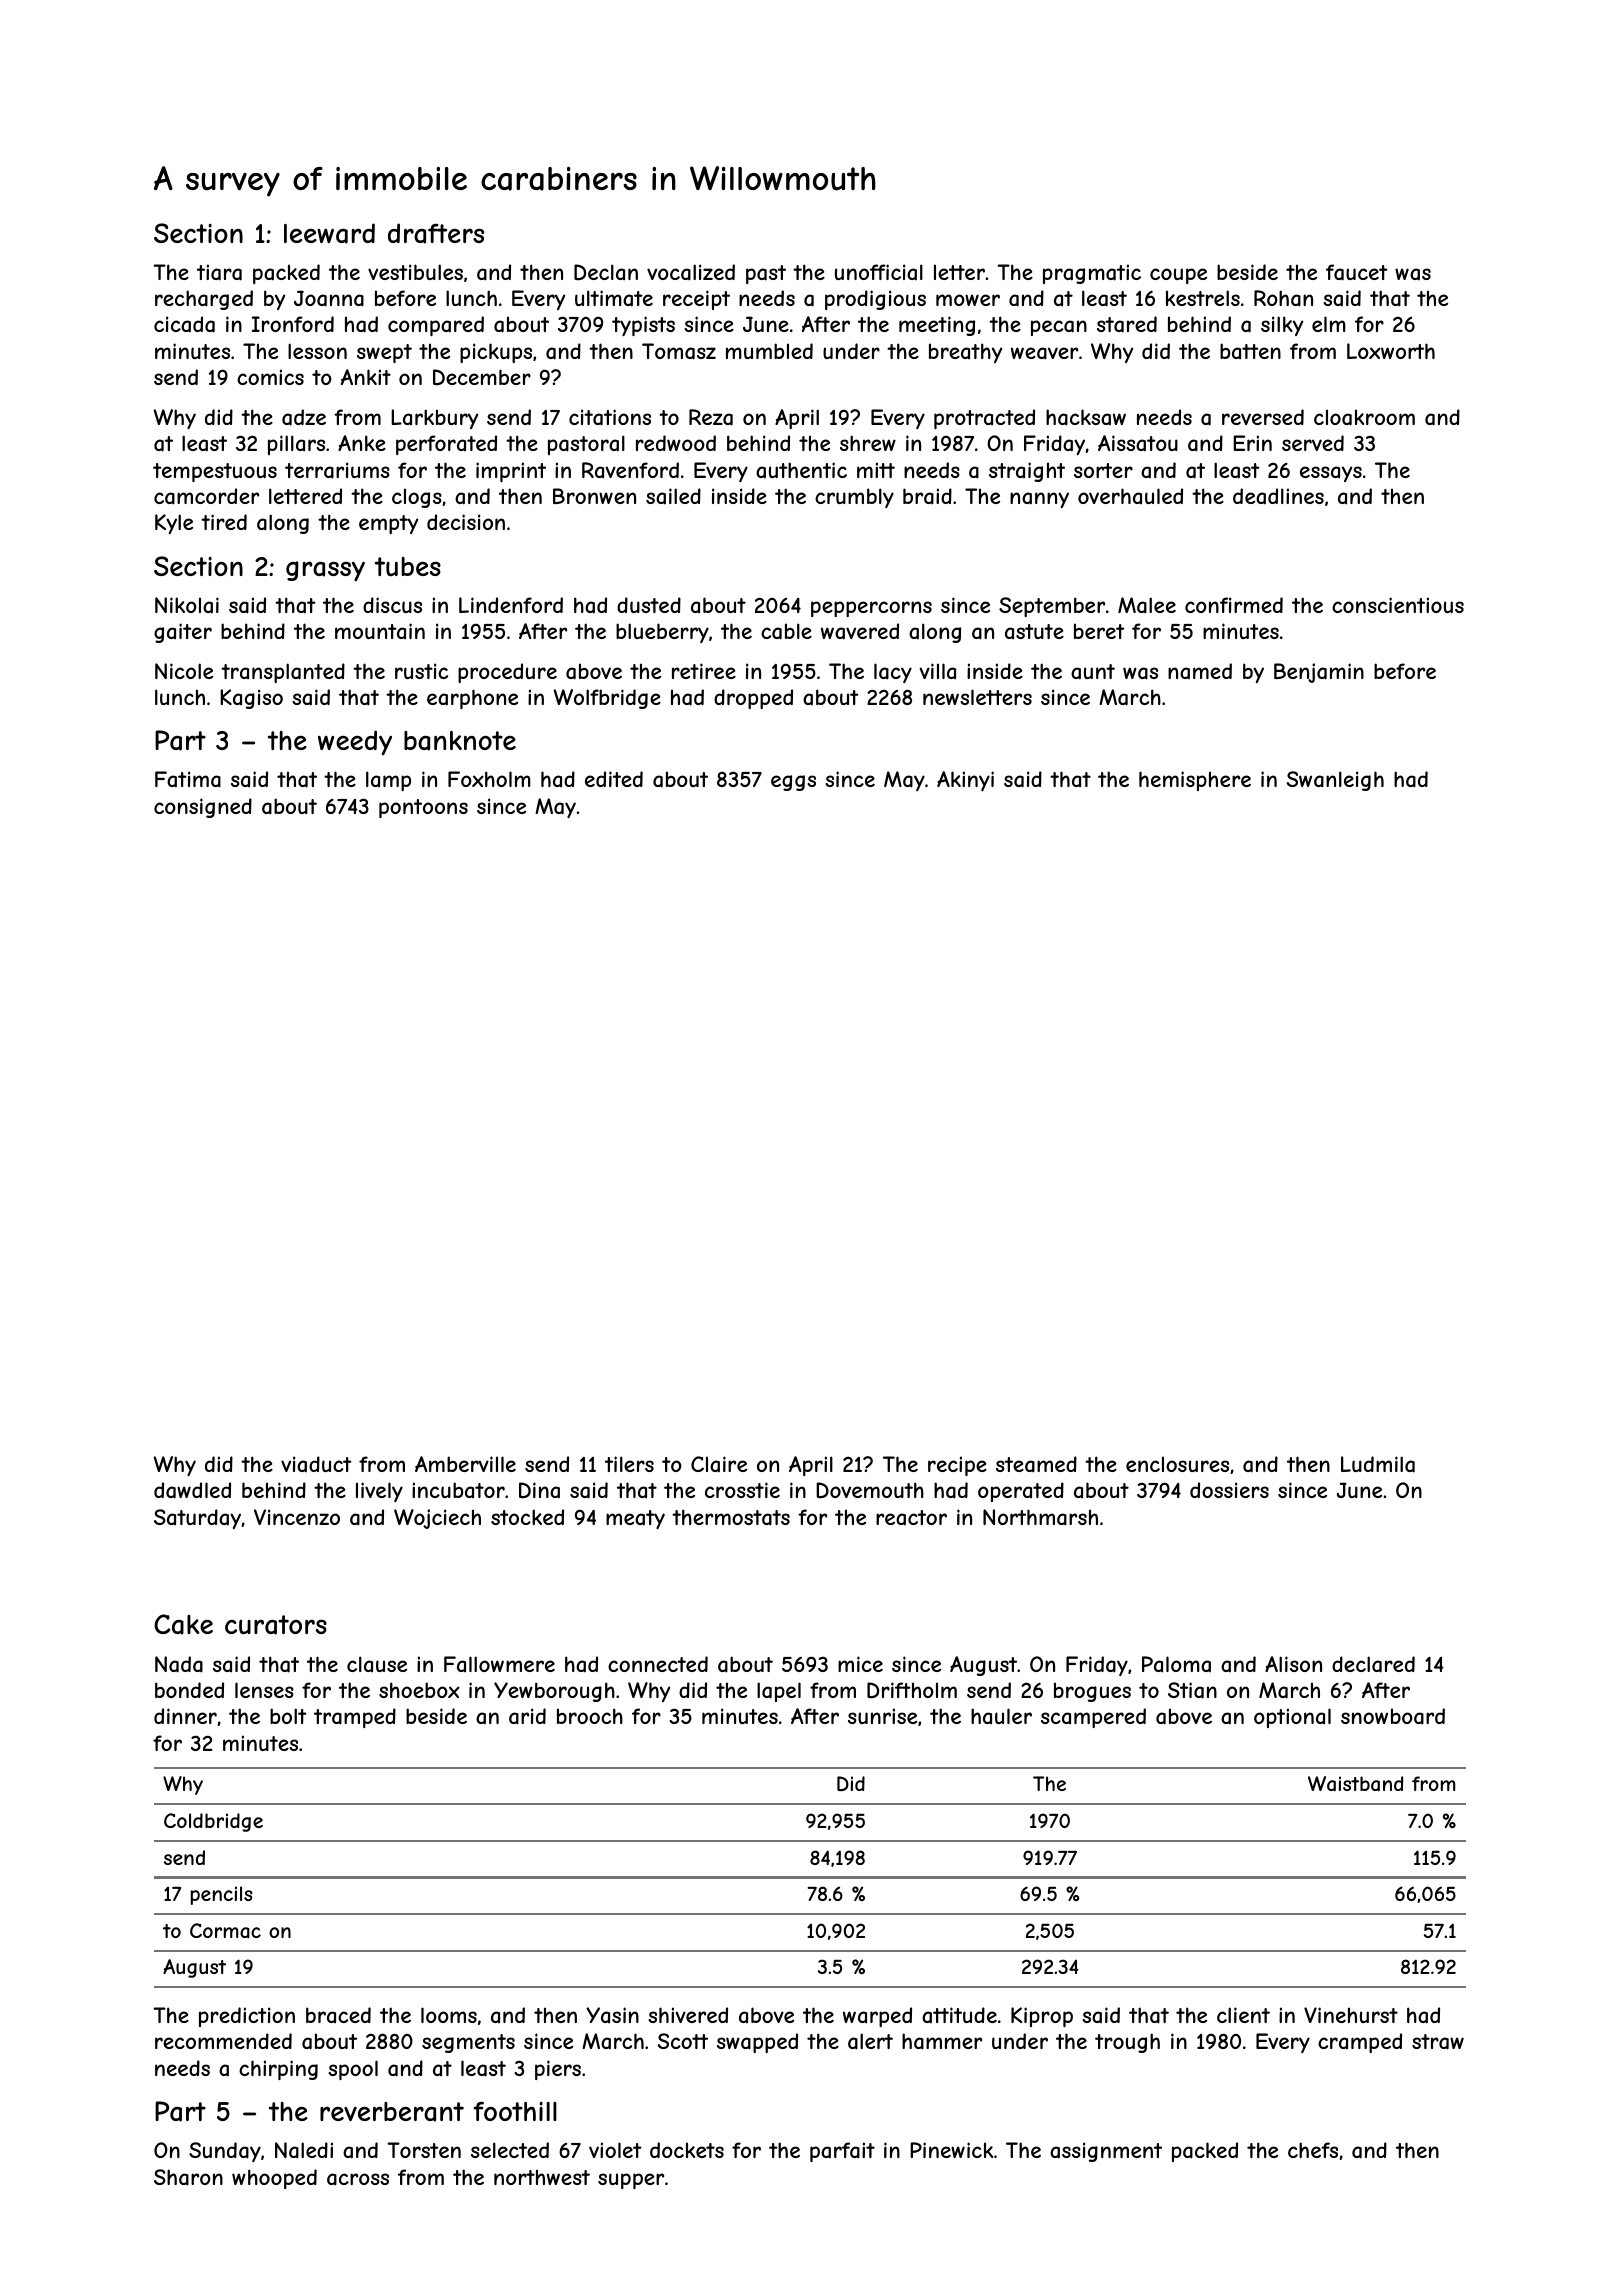 The image size is (1620, 2292). Describe the element at coordinates (1357, 272) in the screenshot. I see `faucet` at that location.
